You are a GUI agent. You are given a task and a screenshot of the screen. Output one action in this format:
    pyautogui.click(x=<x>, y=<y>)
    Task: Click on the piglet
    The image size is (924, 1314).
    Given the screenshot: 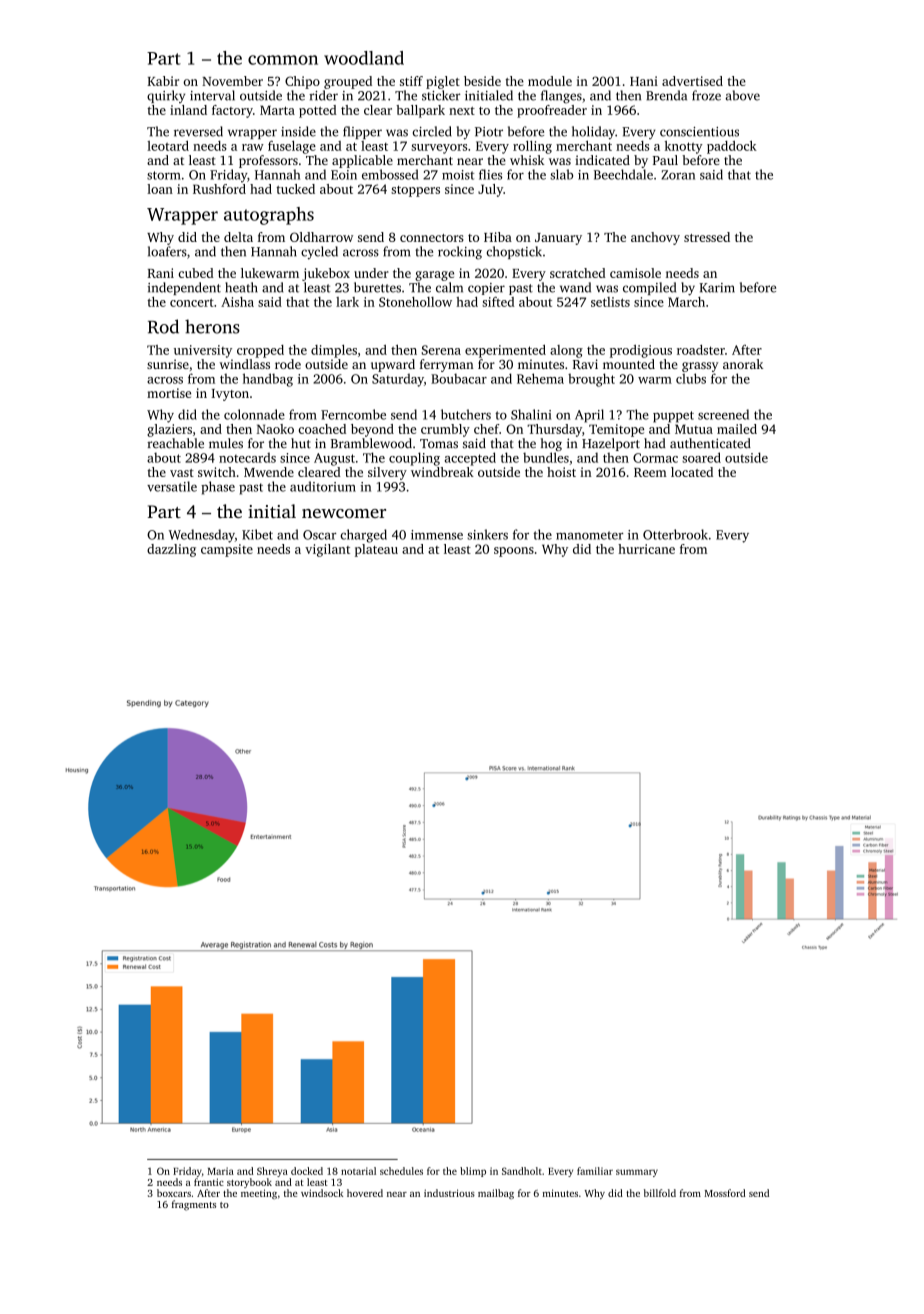 What is the action you would take?
    pyautogui.click(x=443, y=82)
